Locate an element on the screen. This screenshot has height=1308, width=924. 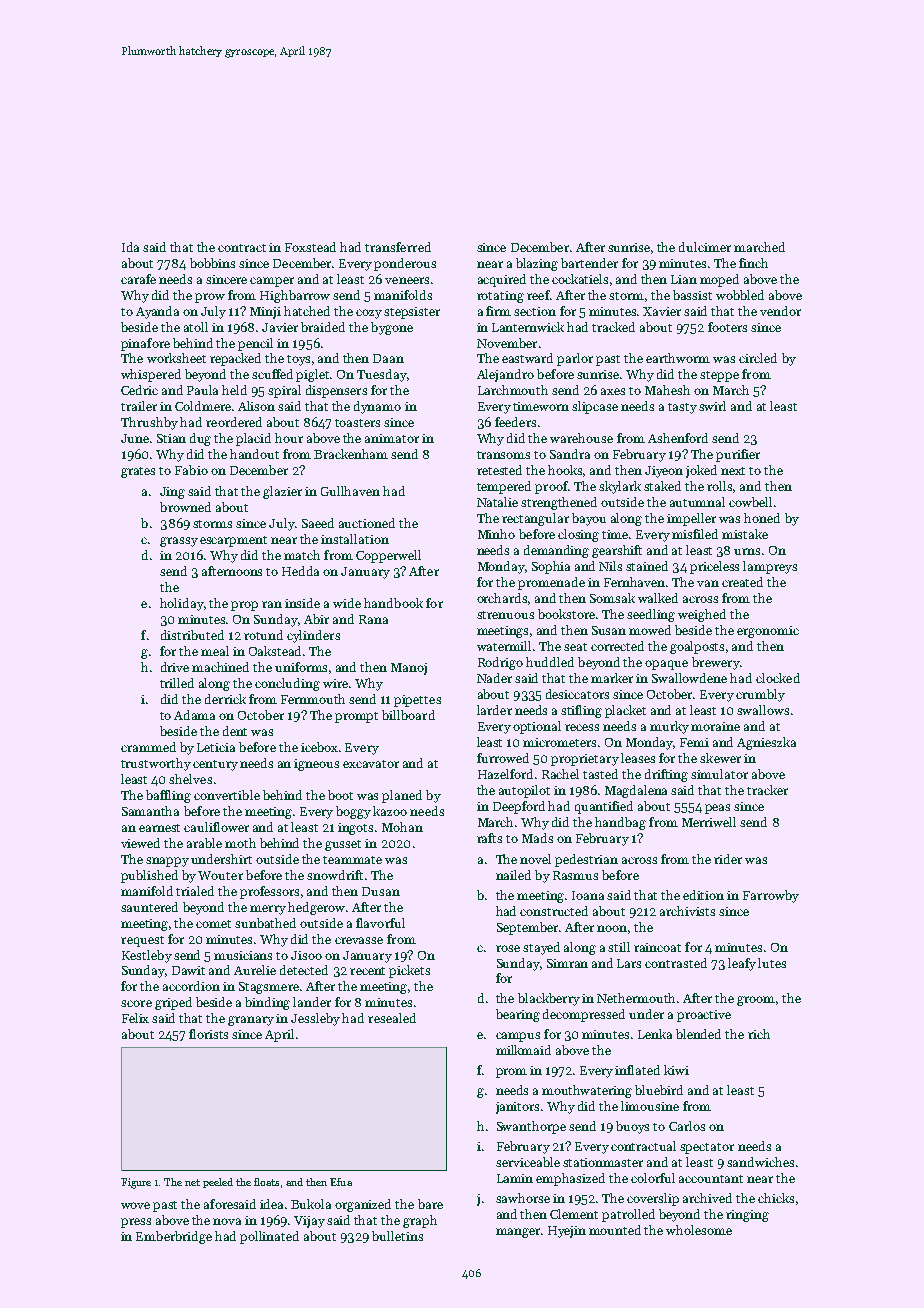
accountant is located at coordinates (711, 1179).
